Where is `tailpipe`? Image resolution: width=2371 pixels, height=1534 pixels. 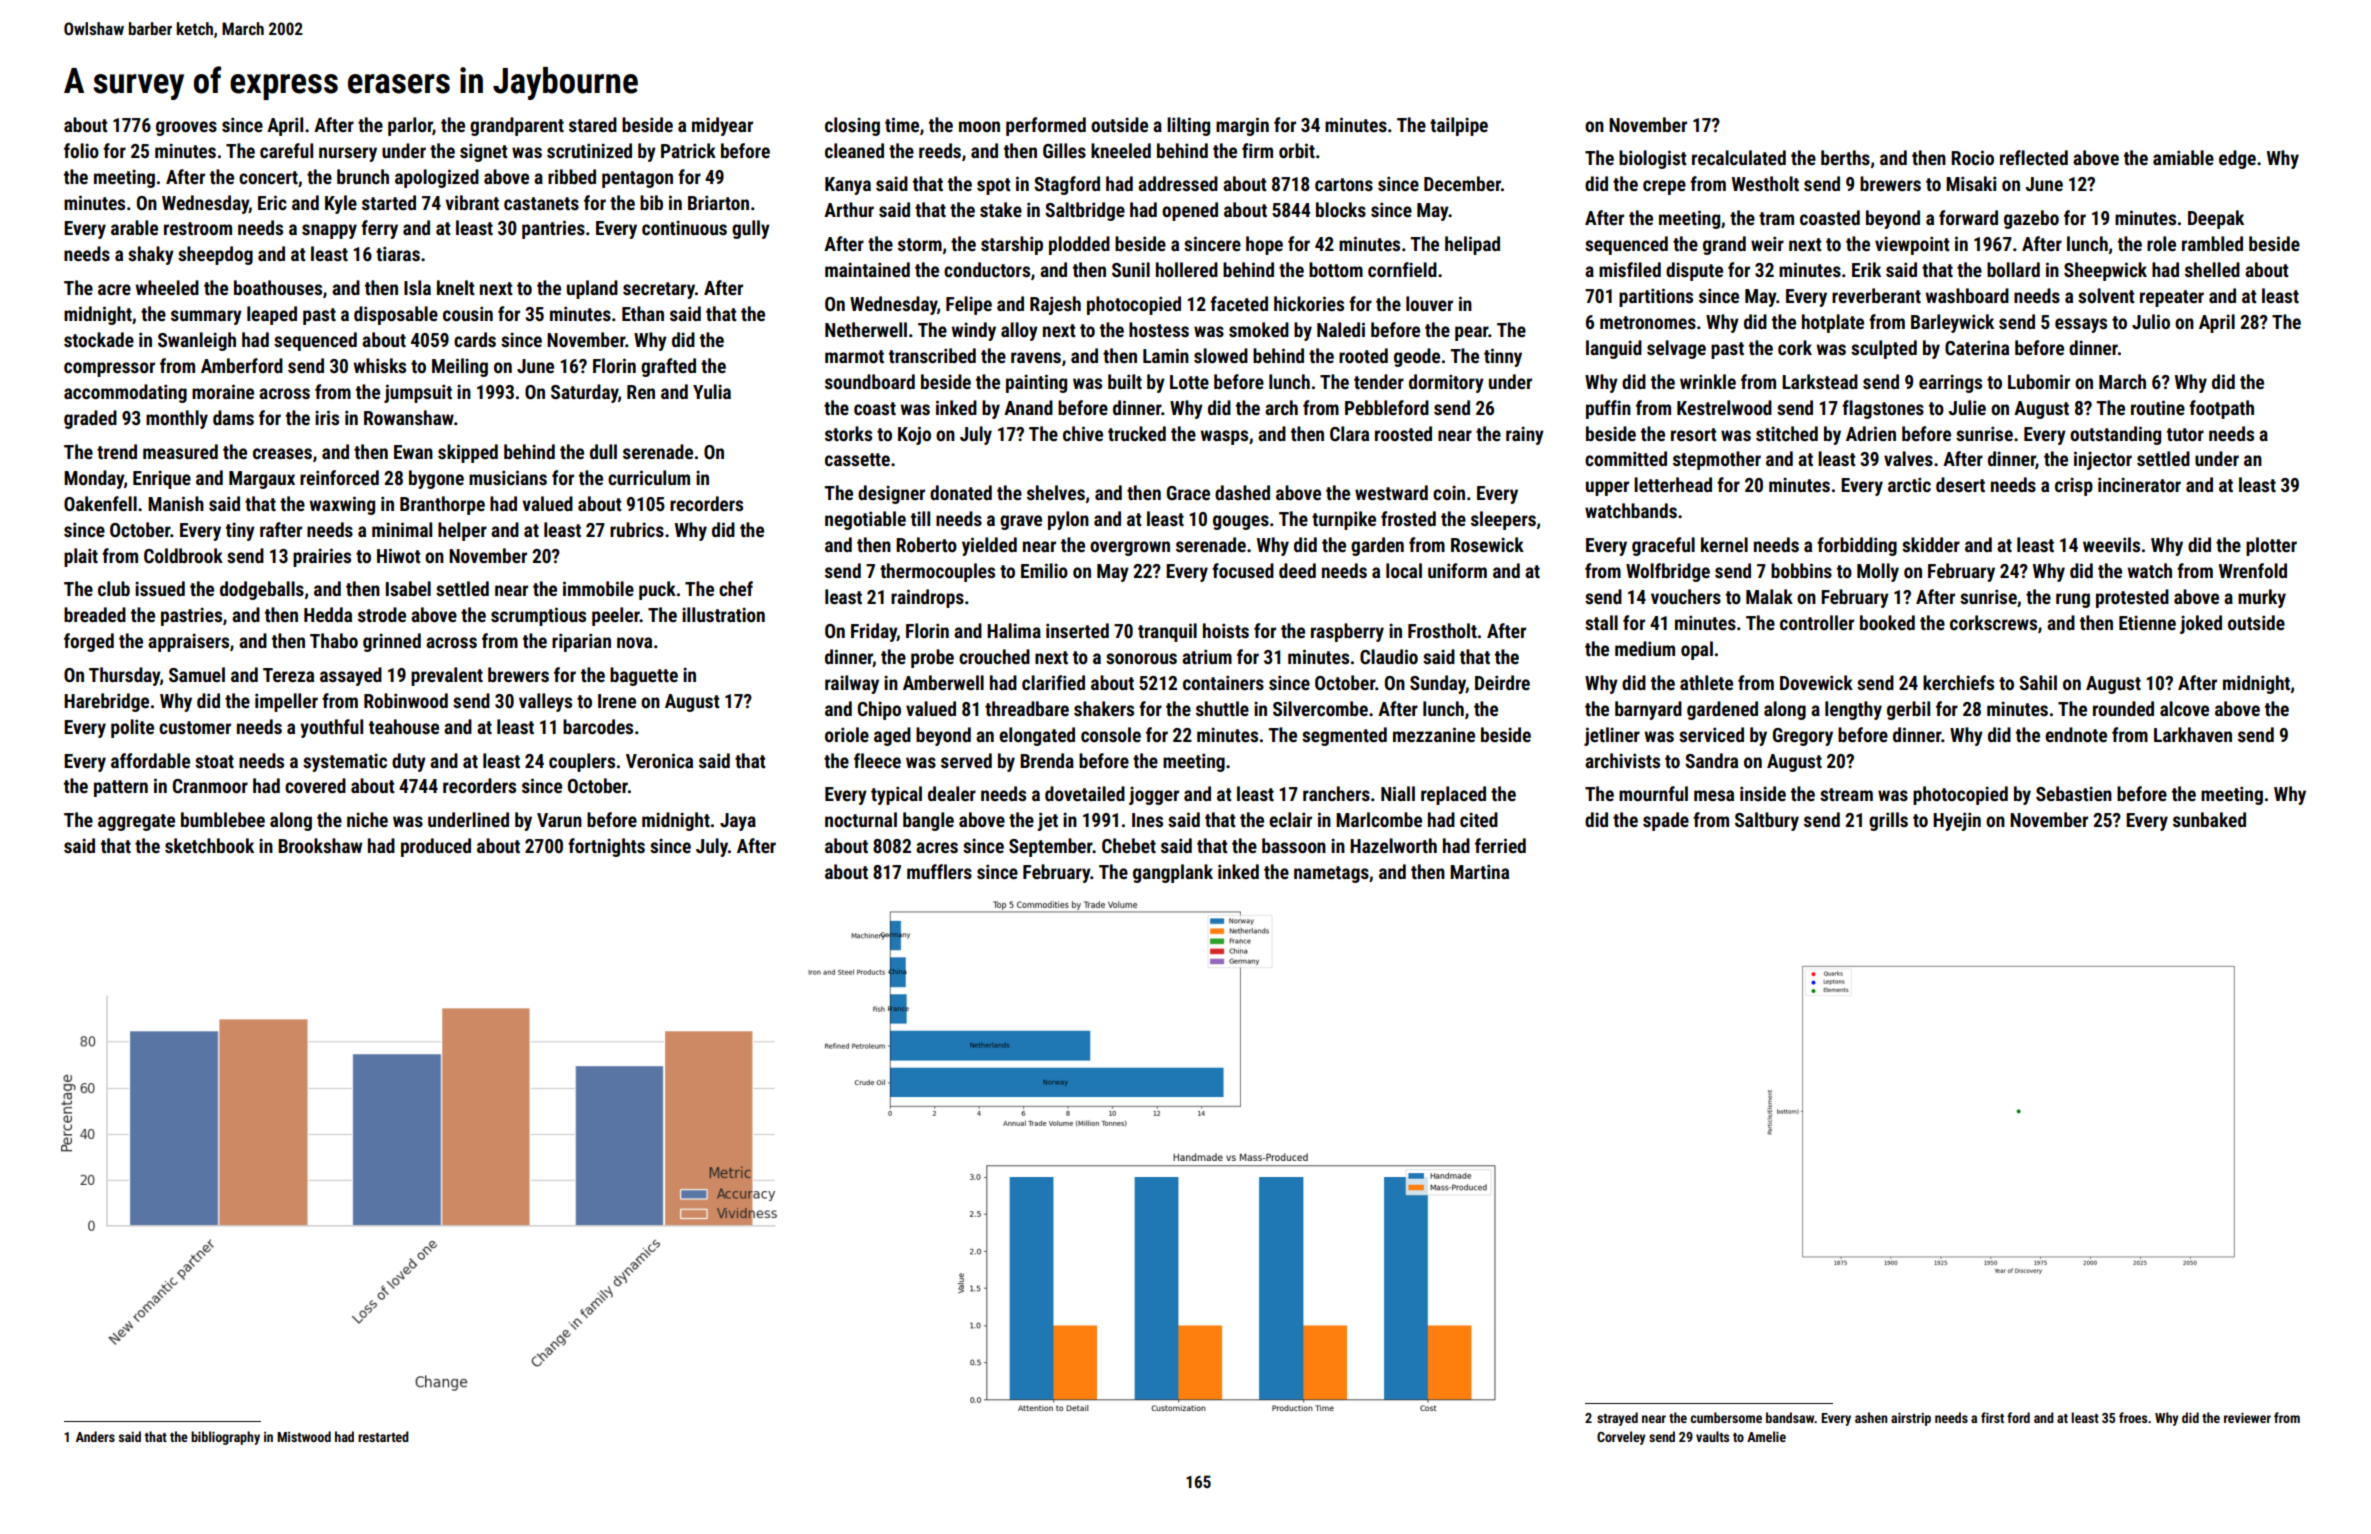
tailpipe is located at coordinates (1459, 126).
